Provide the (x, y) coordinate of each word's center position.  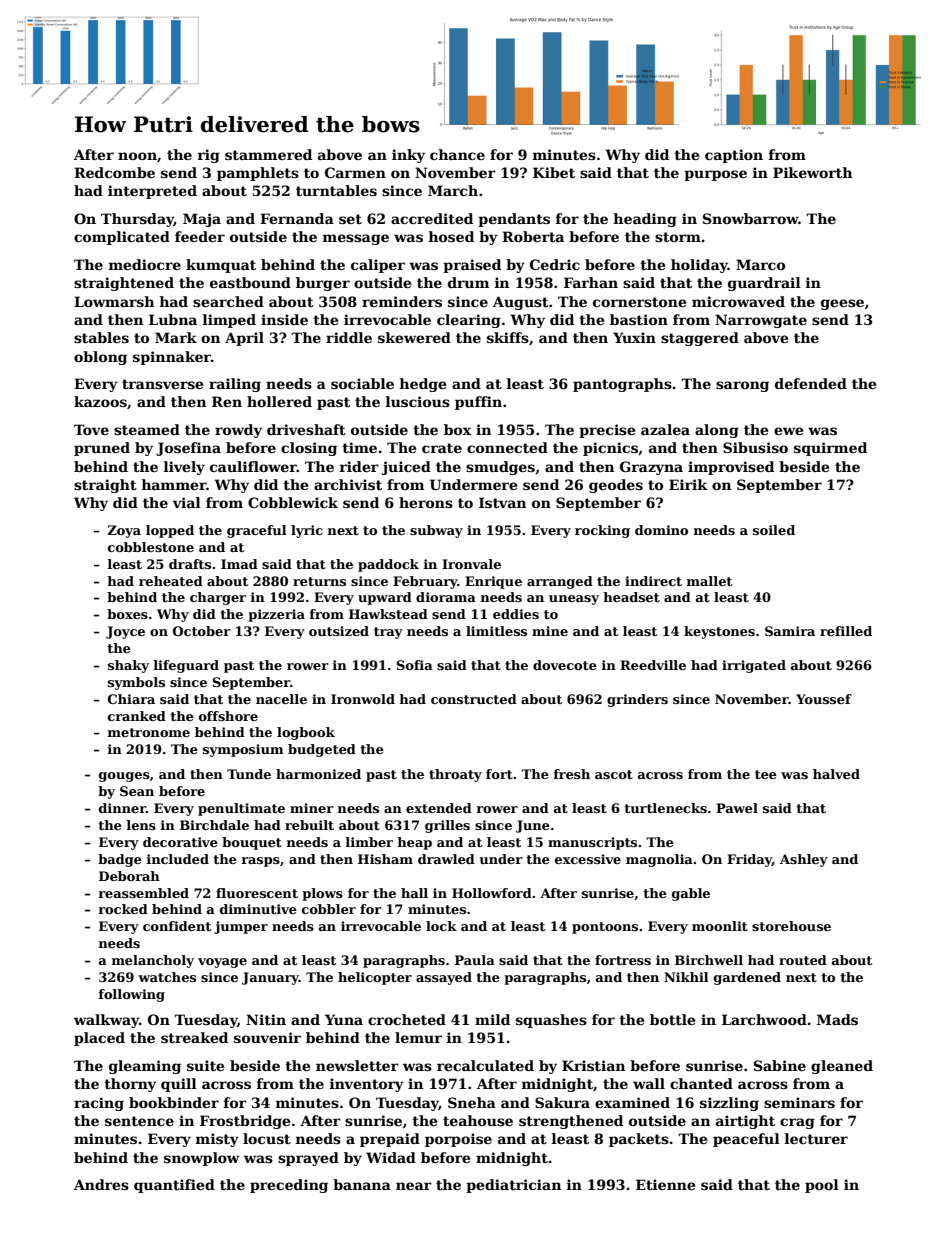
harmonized (318, 774)
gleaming (145, 1067)
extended (439, 808)
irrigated (754, 666)
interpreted (152, 192)
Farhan (591, 282)
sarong (742, 386)
